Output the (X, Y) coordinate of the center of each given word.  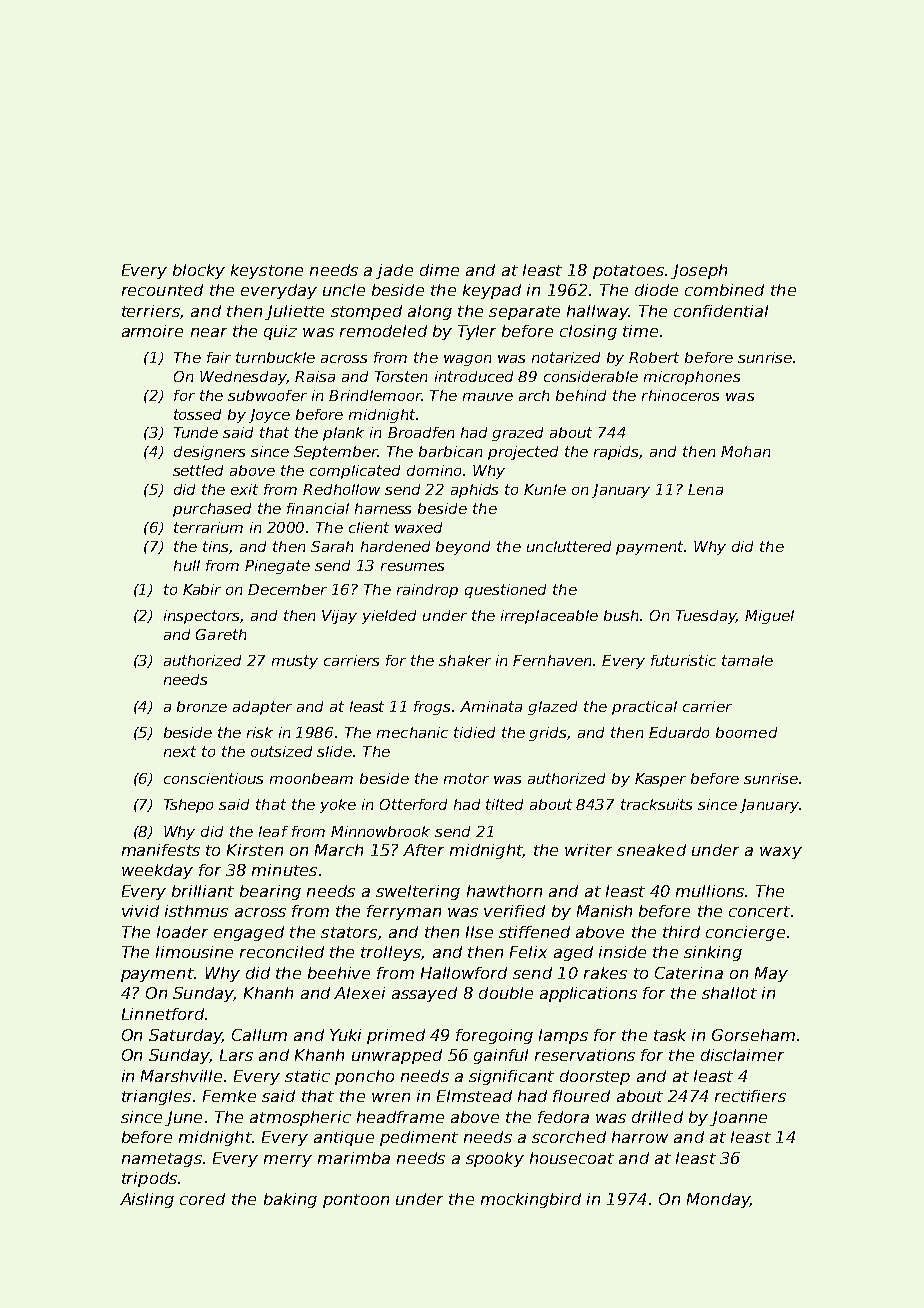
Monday (718, 1200)
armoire (152, 331)
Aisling (147, 1200)
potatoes (628, 272)
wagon (467, 360)
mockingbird (531, 1200)
